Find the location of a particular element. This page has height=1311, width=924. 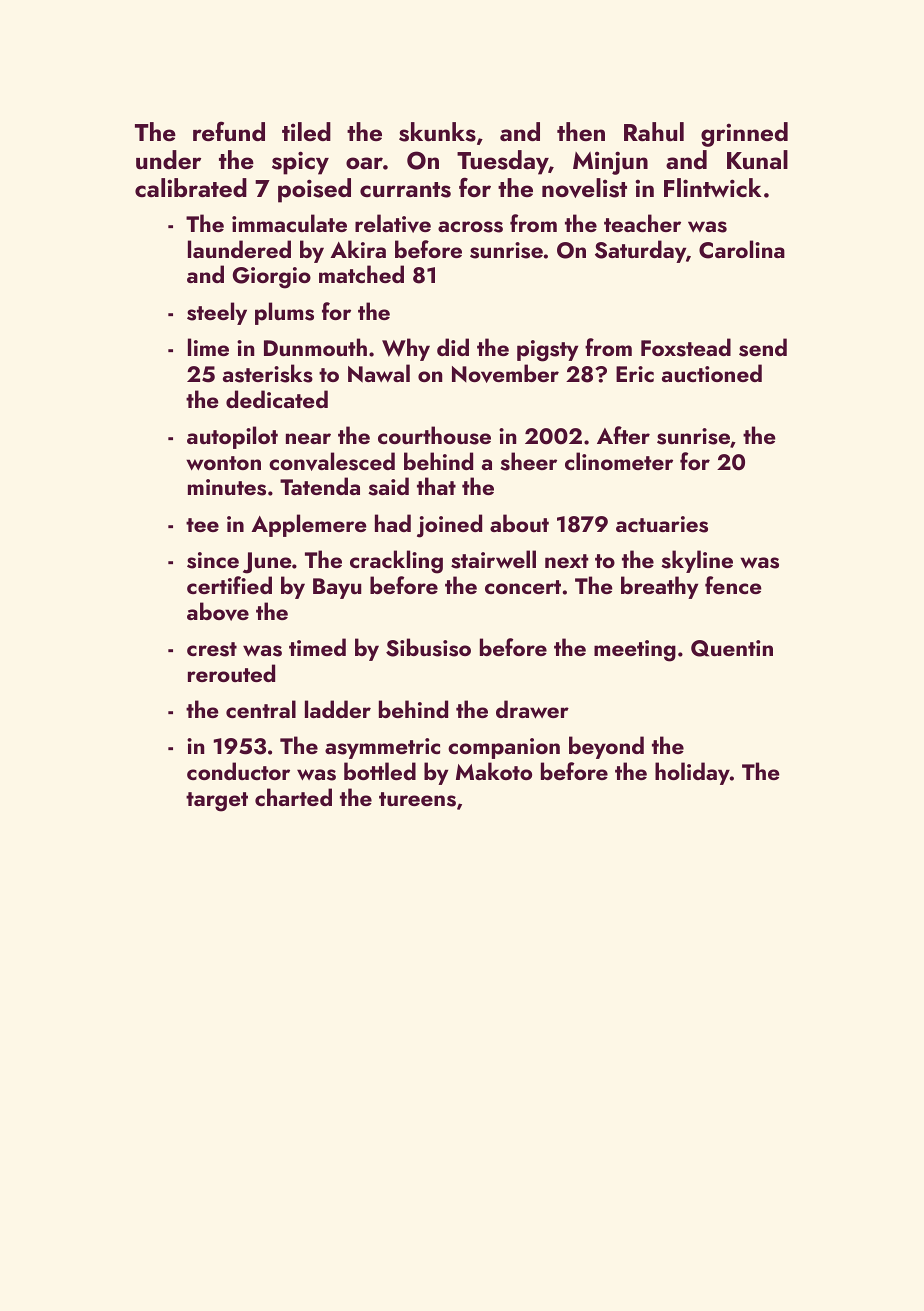

Rahul is located at coordinates (654, 131).
